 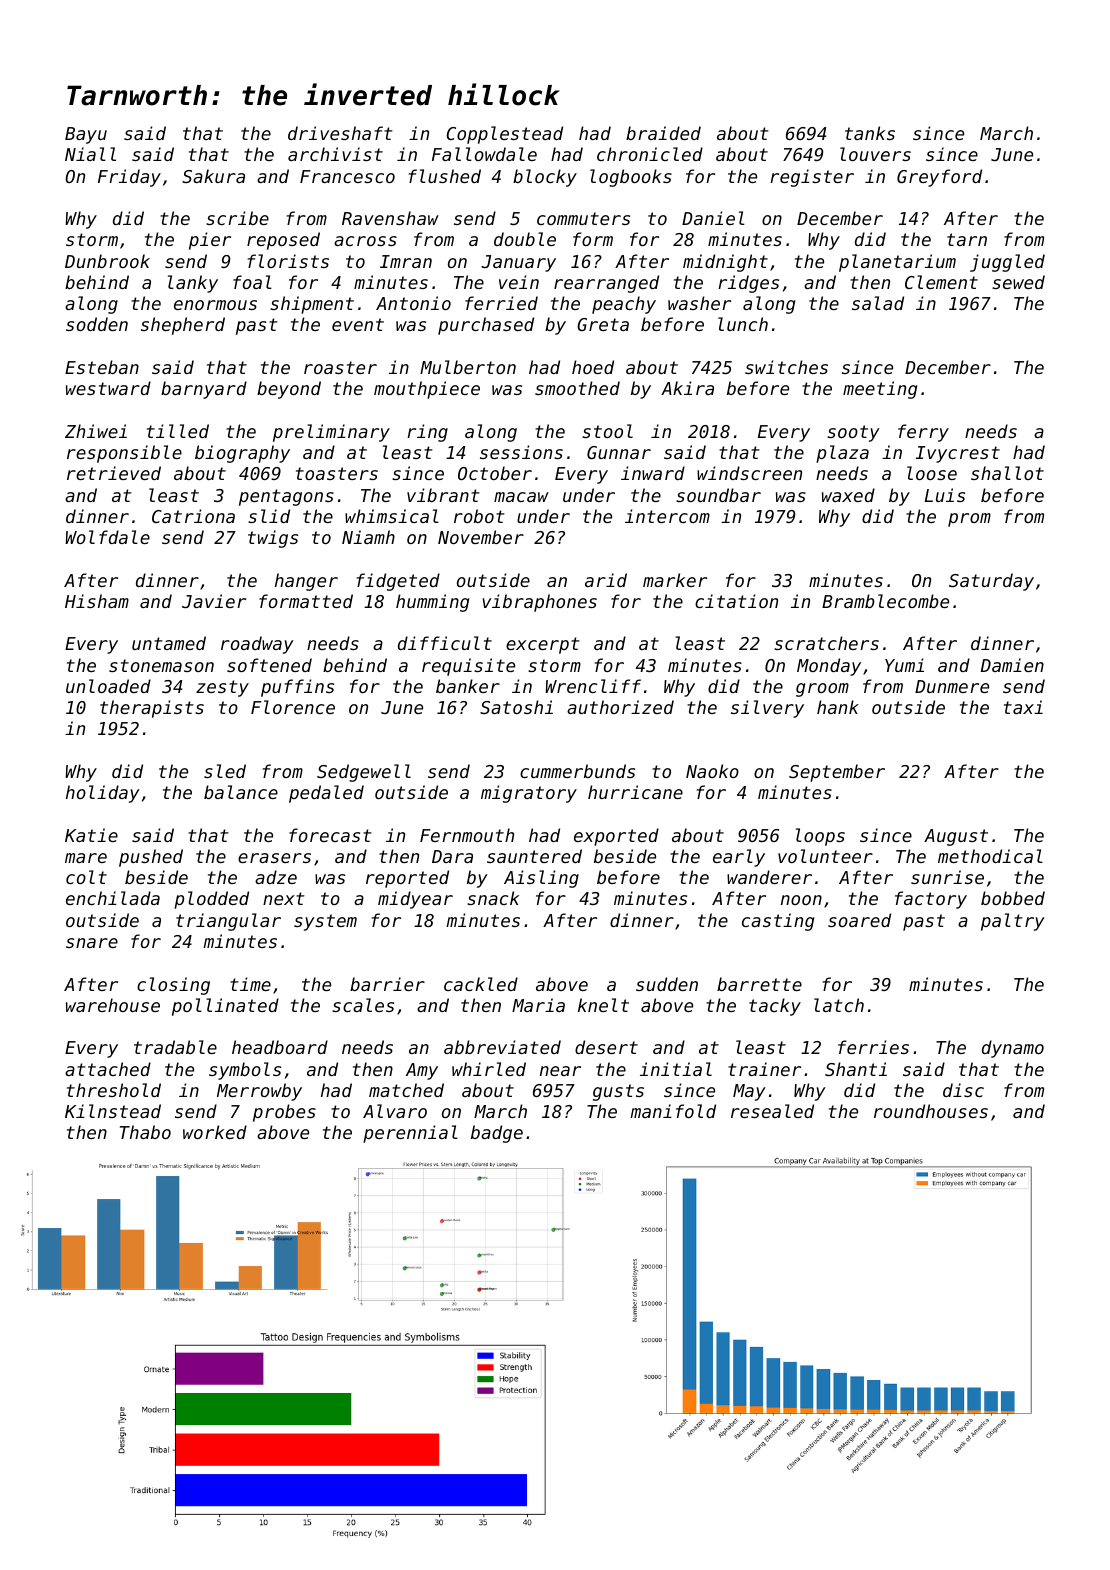 I want to click on Ravenshaw, so click(x=390, y=218).
